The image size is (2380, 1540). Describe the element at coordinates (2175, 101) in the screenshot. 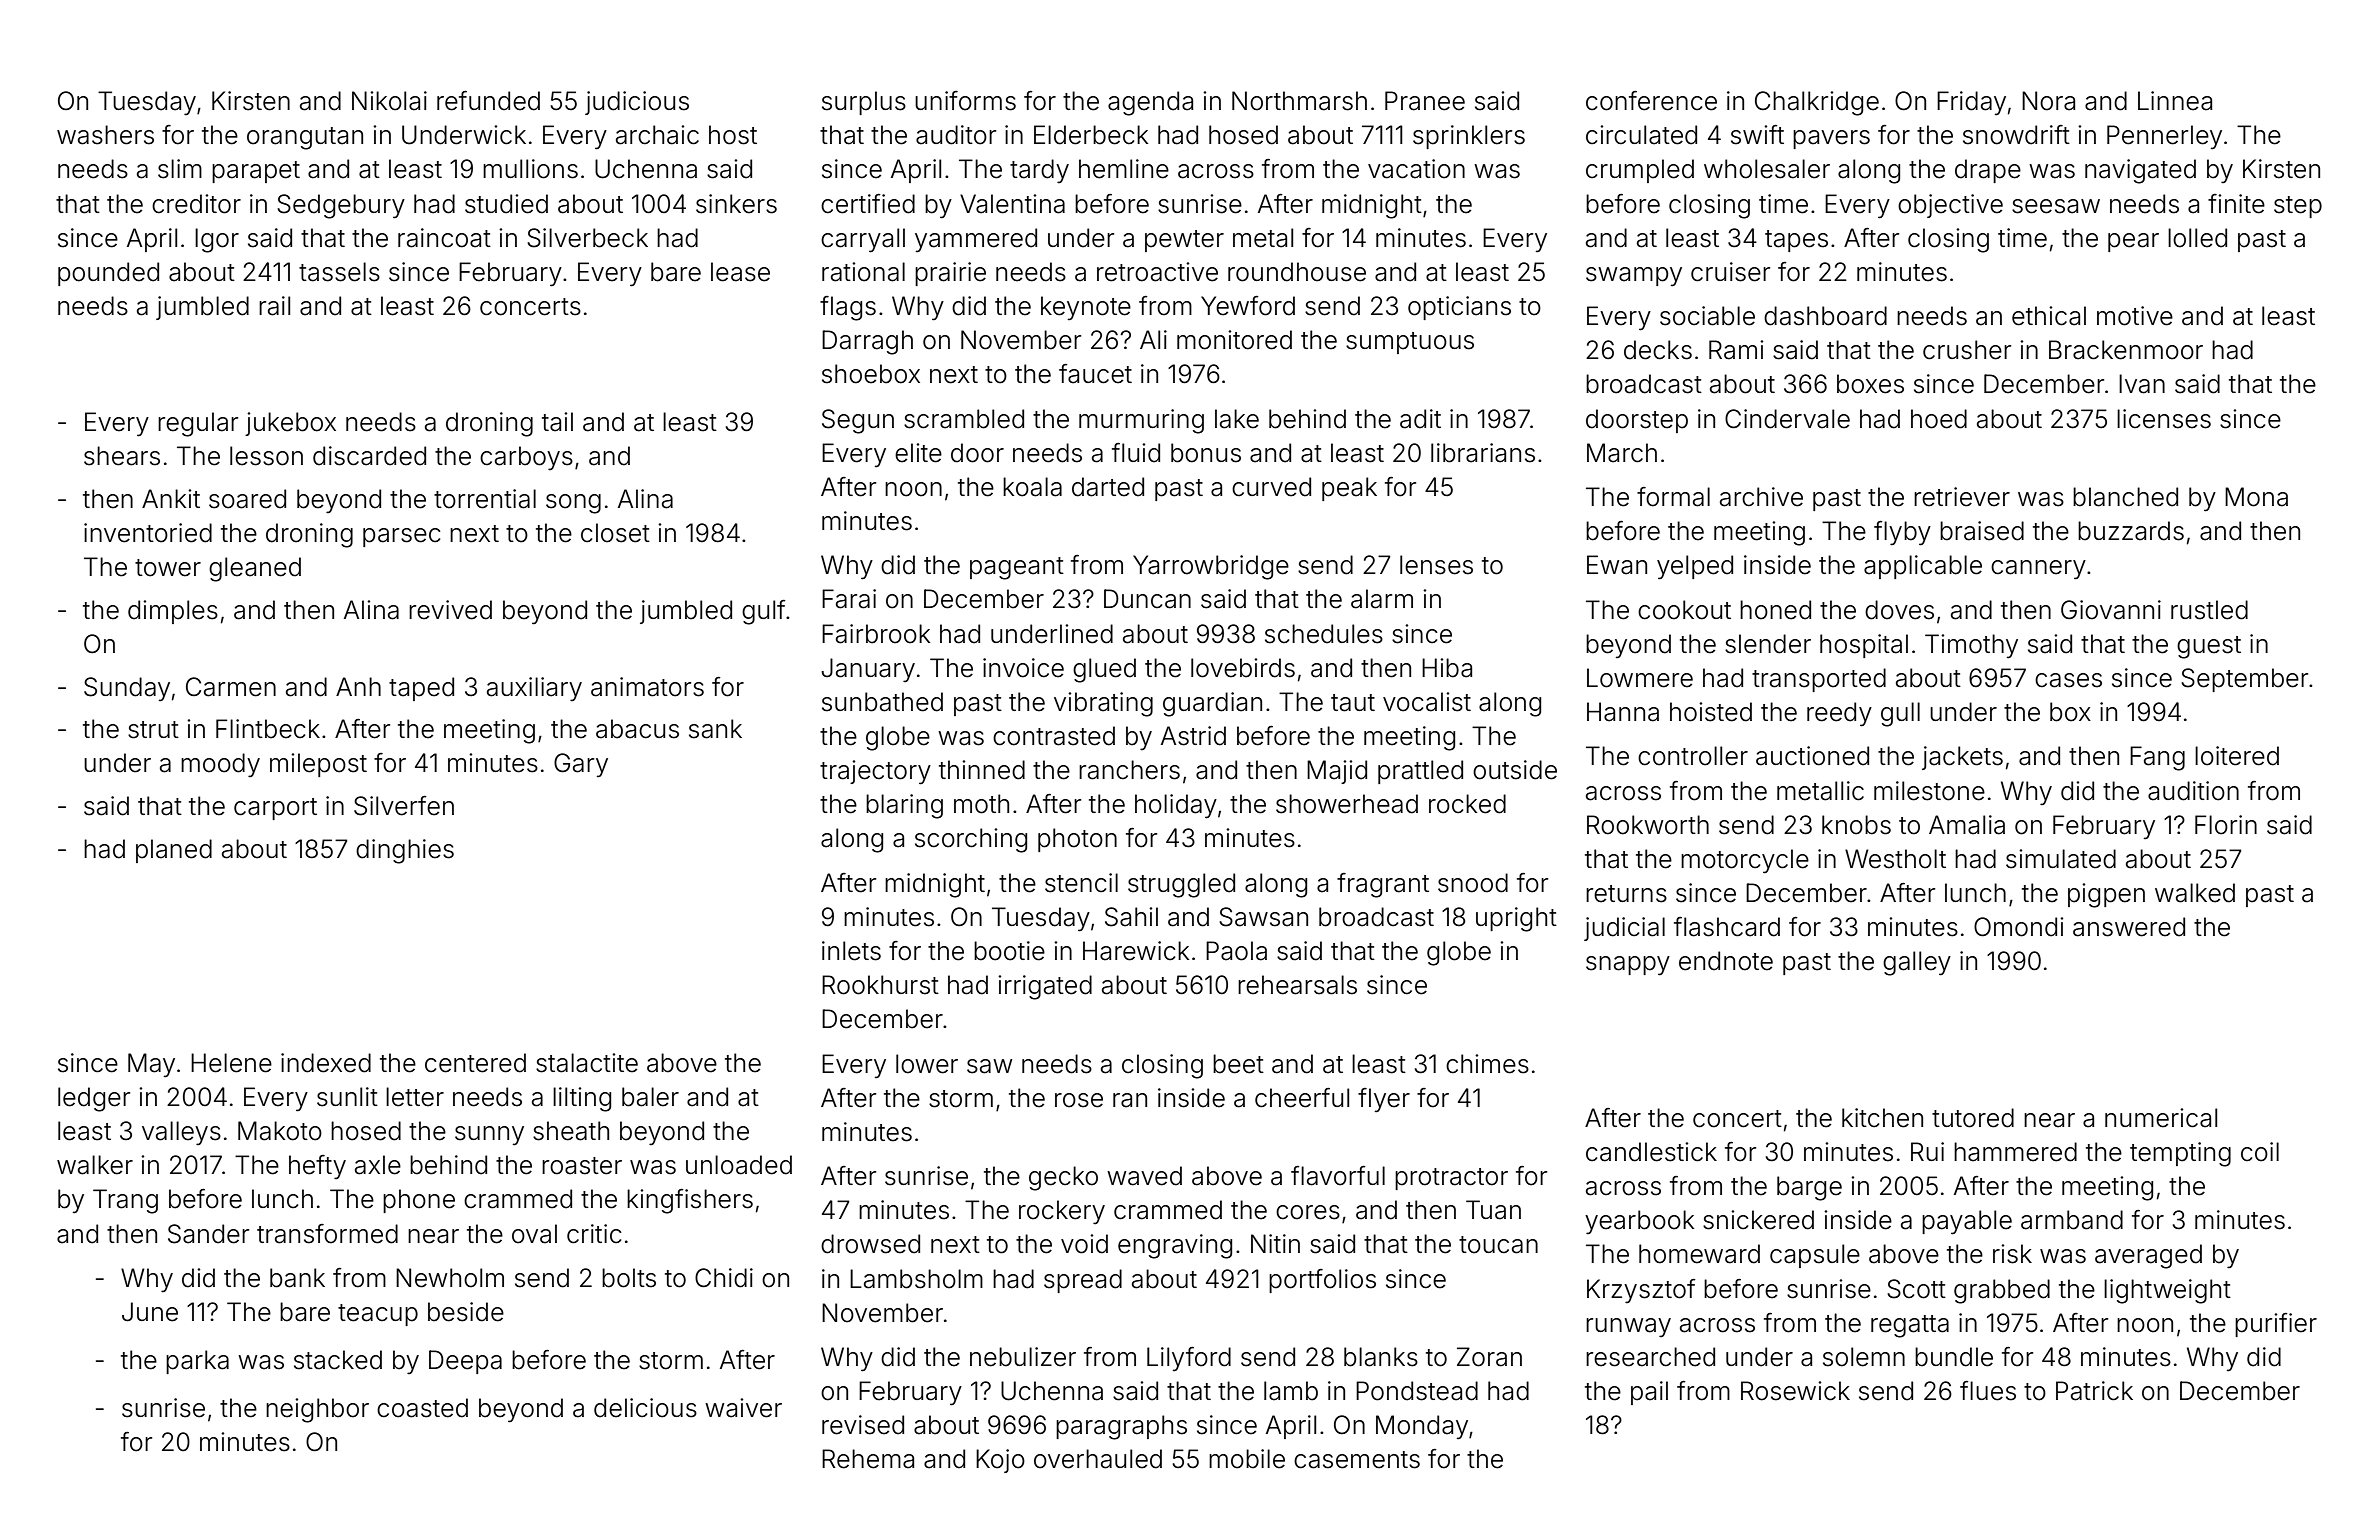

I see `Linnea` at that location.
